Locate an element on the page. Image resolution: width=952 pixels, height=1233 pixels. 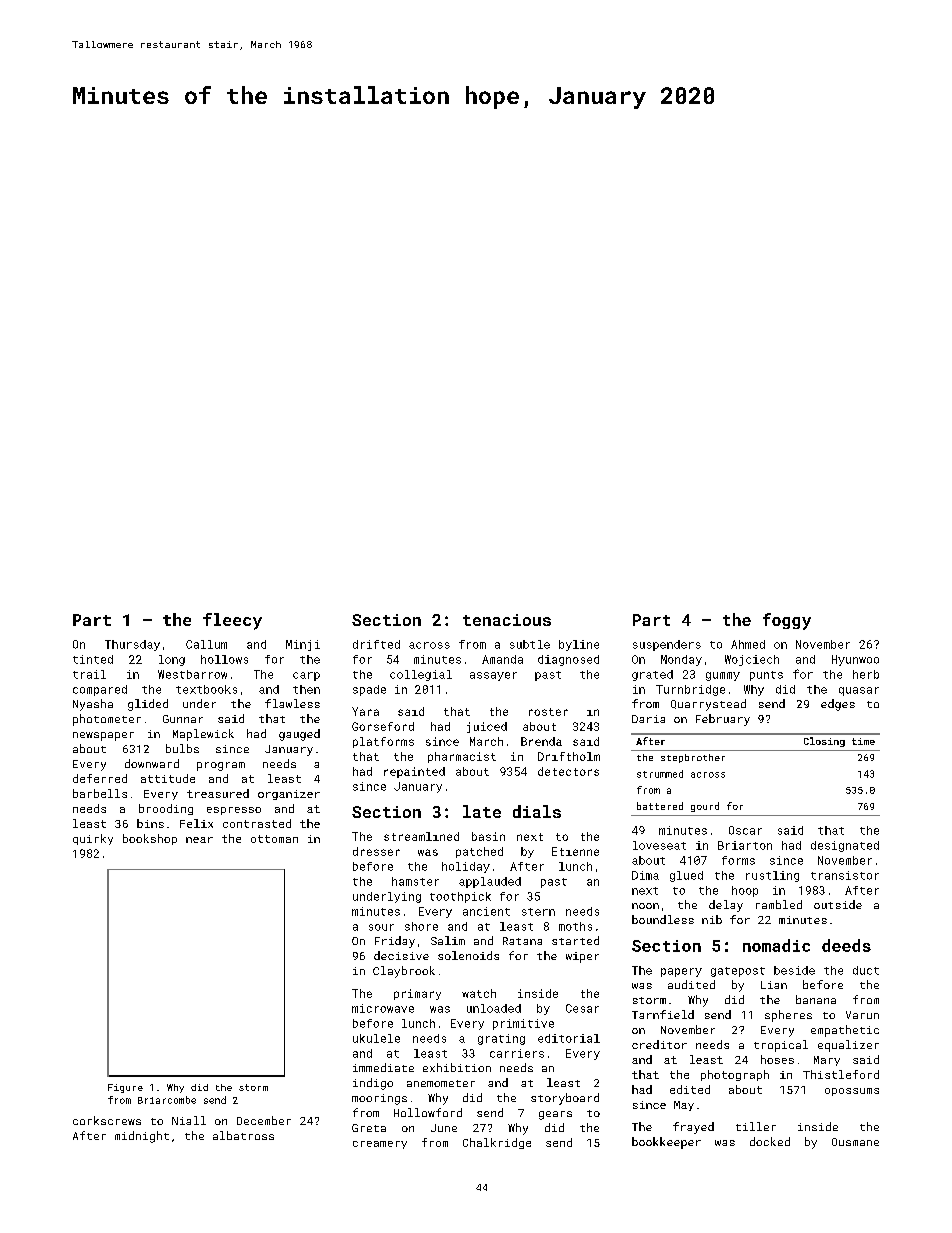
moths is located at coordinates (575, 926).
